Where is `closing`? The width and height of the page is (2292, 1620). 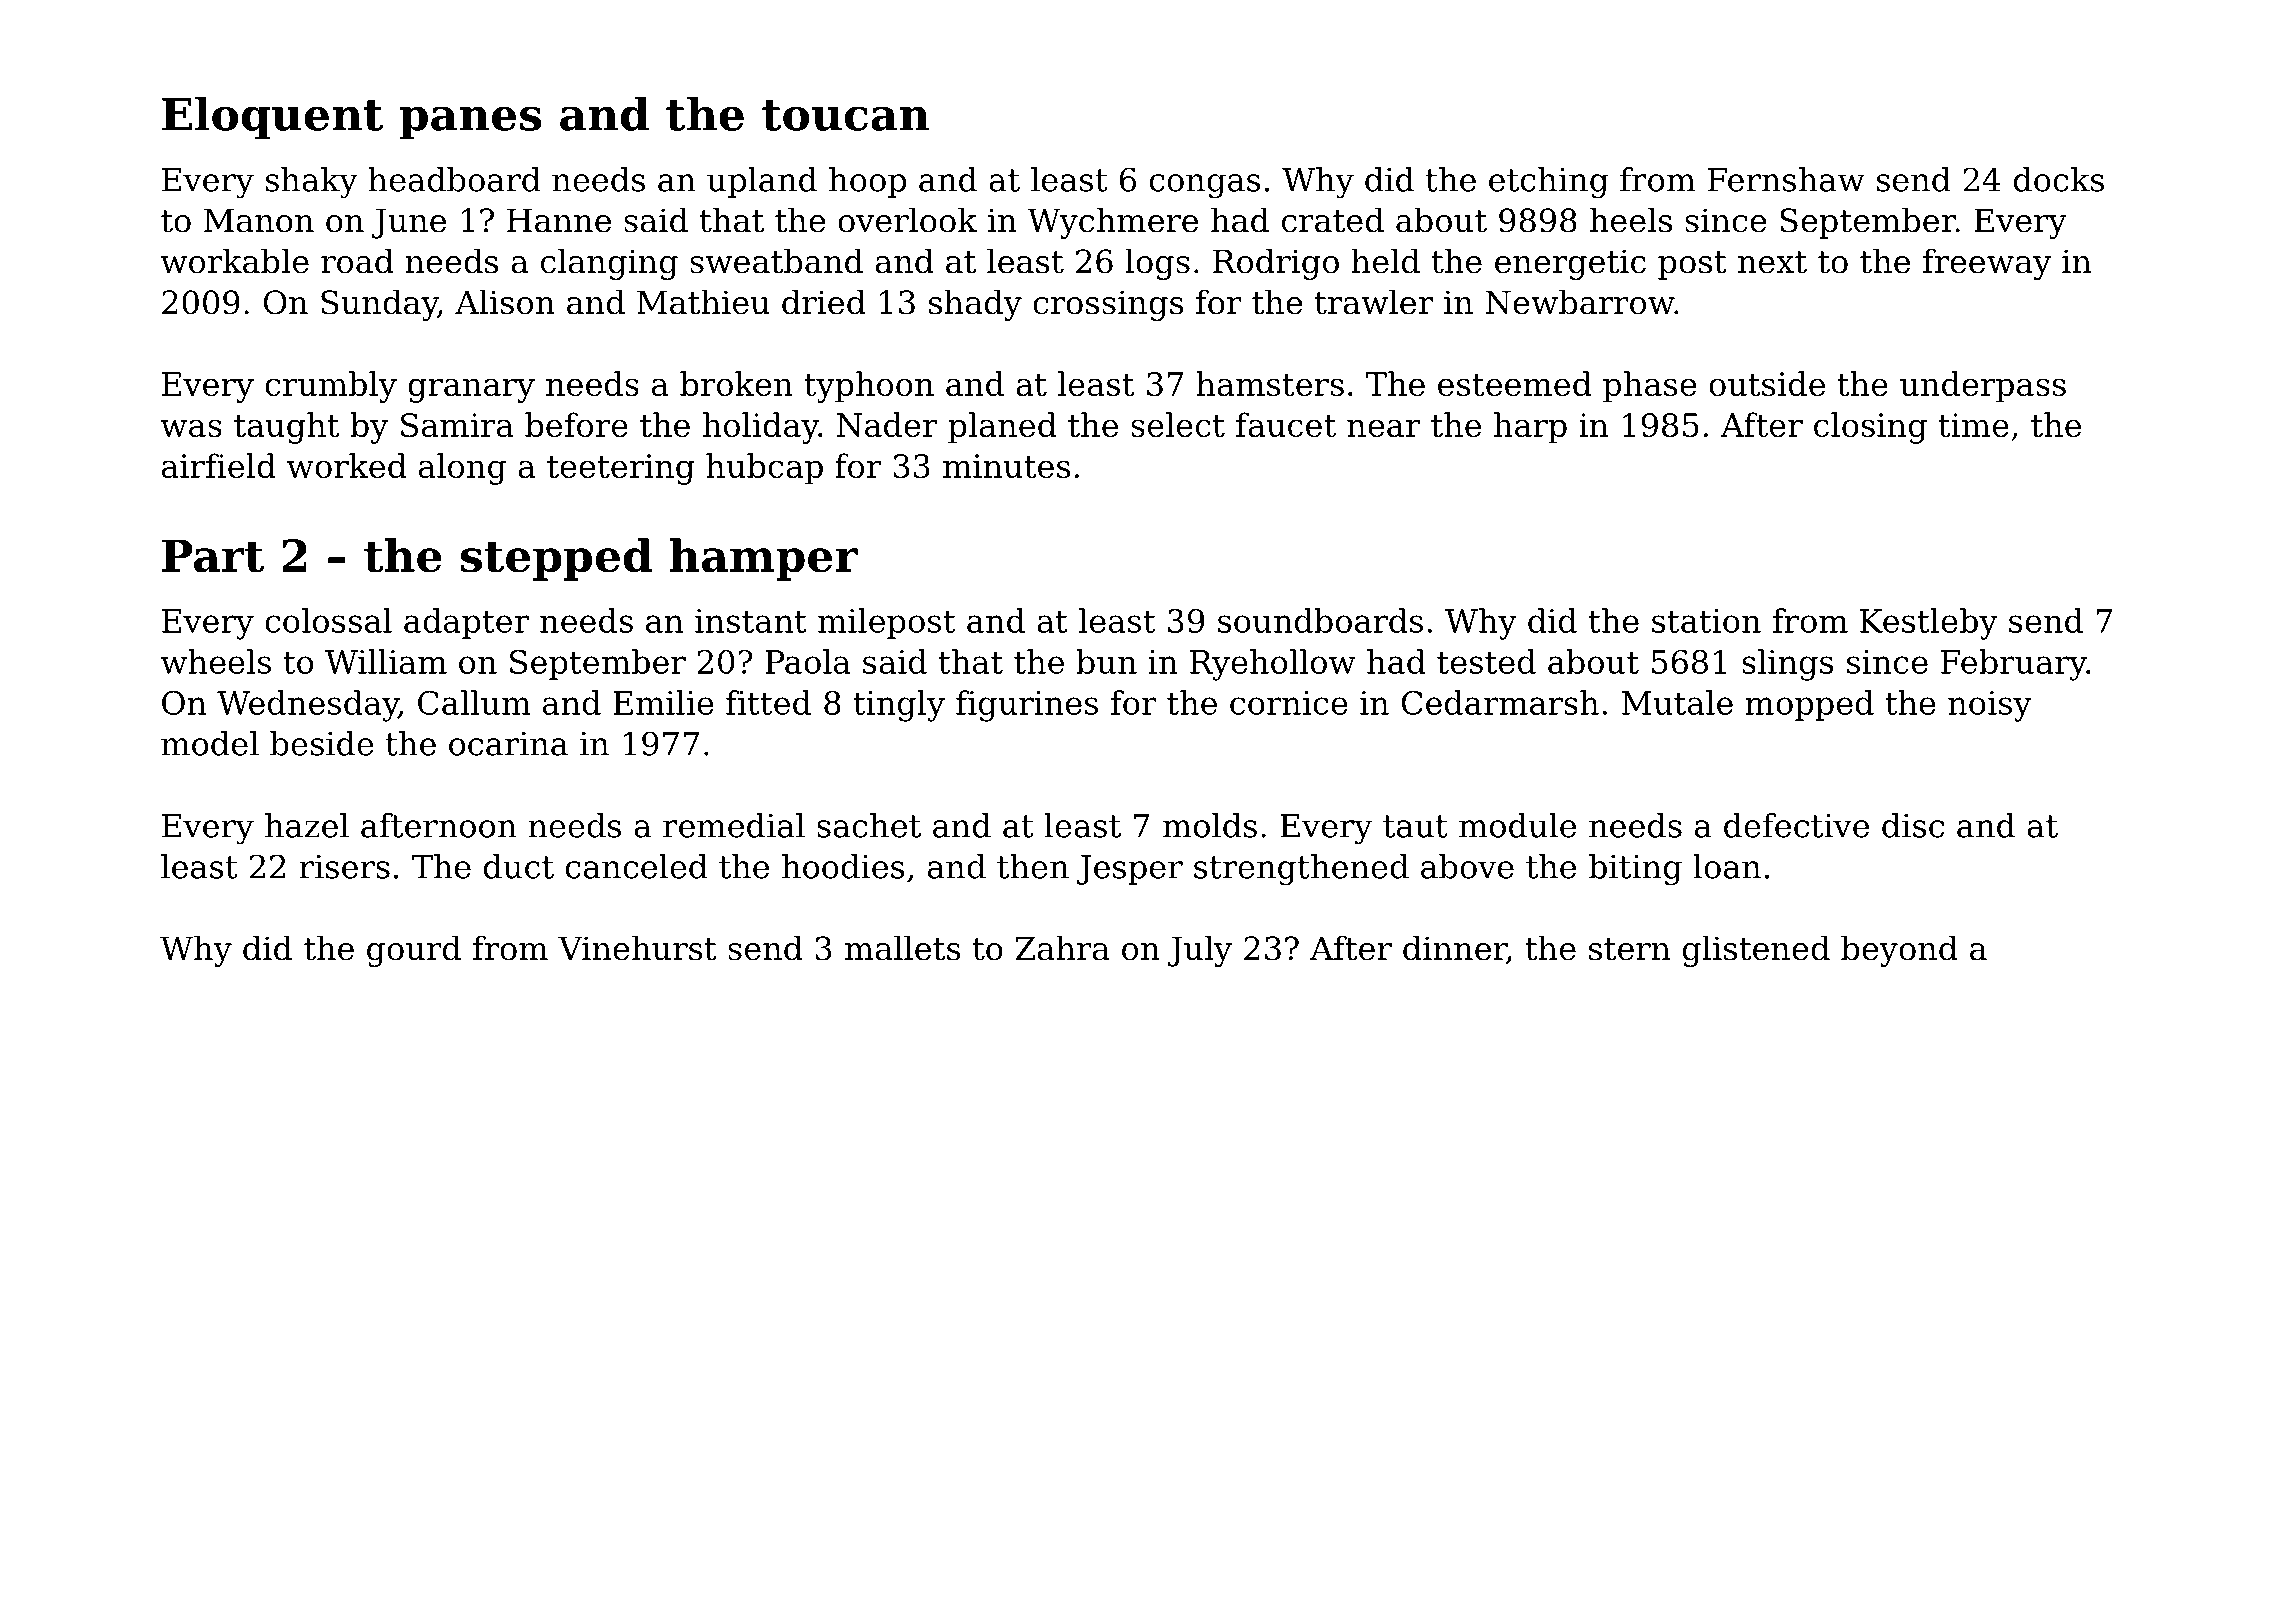
closing is located at coordinates (1870, 428).
